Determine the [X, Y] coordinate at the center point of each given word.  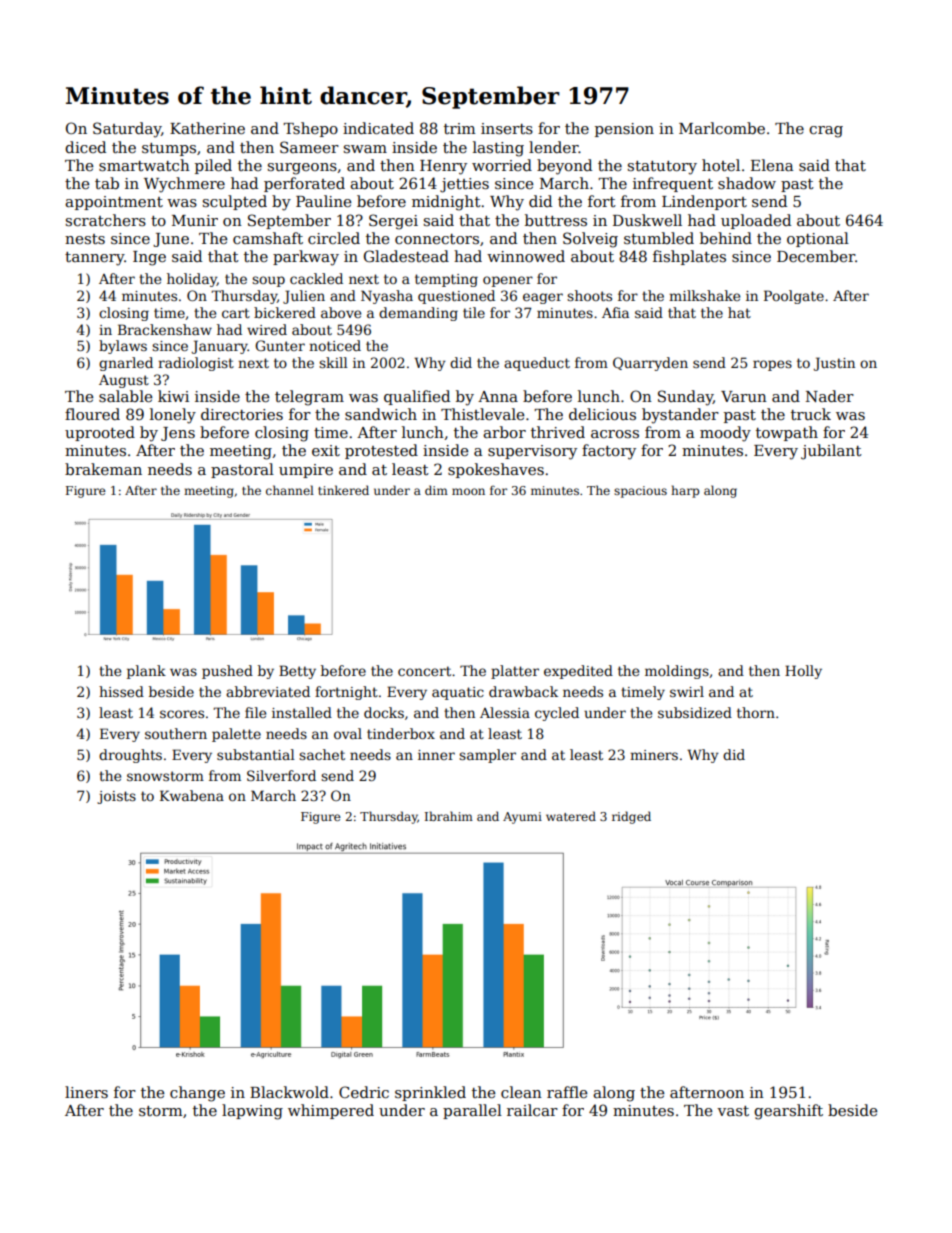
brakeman [103, 469]
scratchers [106, 220]
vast [733, 1111]
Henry [443, 167]
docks [384, 712]
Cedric [364, 1092]
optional [818, 239]
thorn [756, 712]
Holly [803, 672]
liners [86, 1092]
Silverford [281, 775]
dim [436, 490]
